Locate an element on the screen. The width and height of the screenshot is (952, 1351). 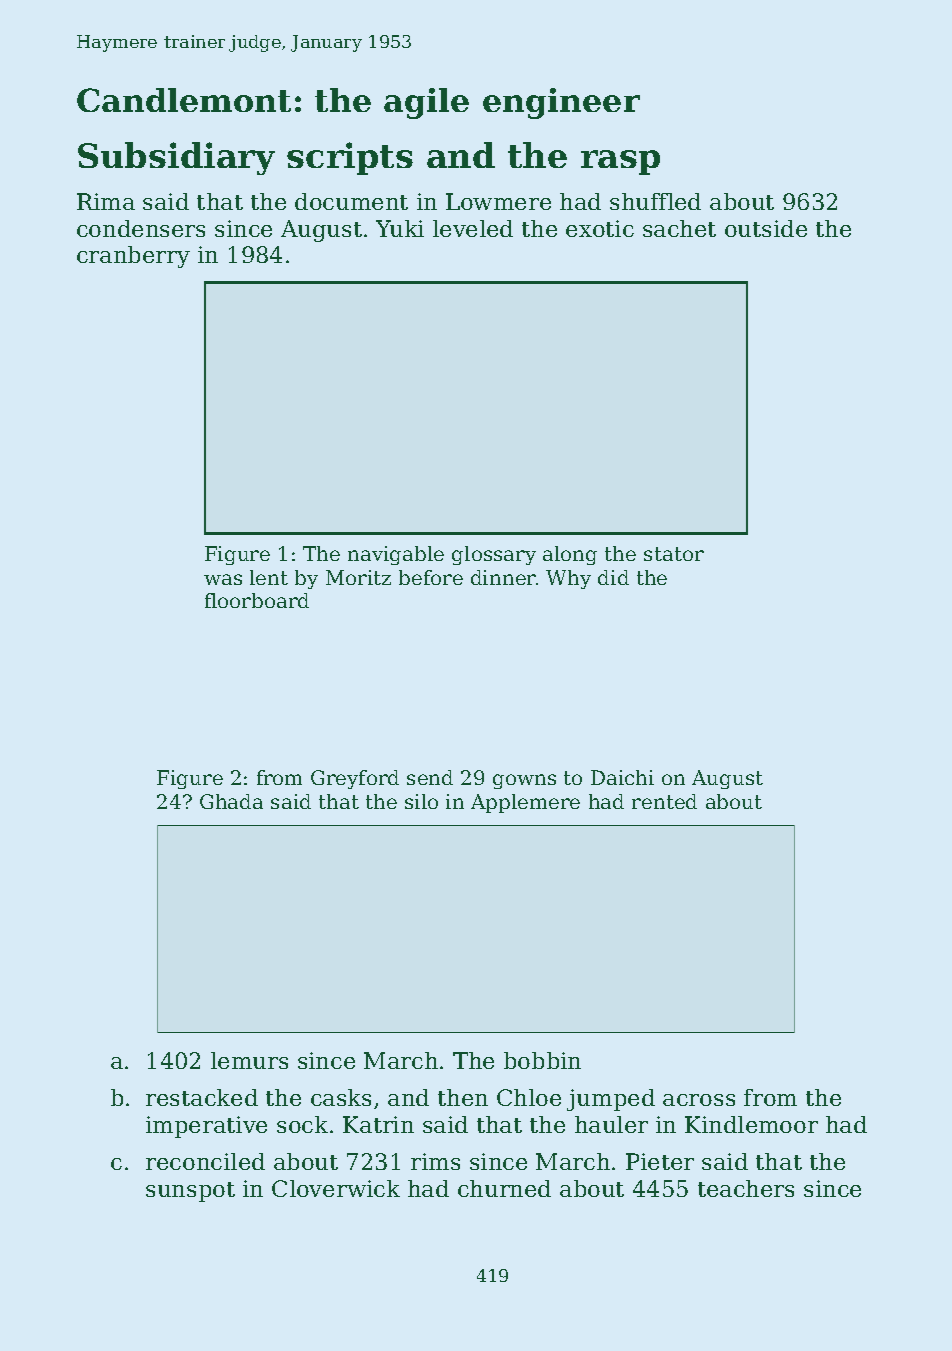
Subsidiary is located at coordinates (176, 158).
